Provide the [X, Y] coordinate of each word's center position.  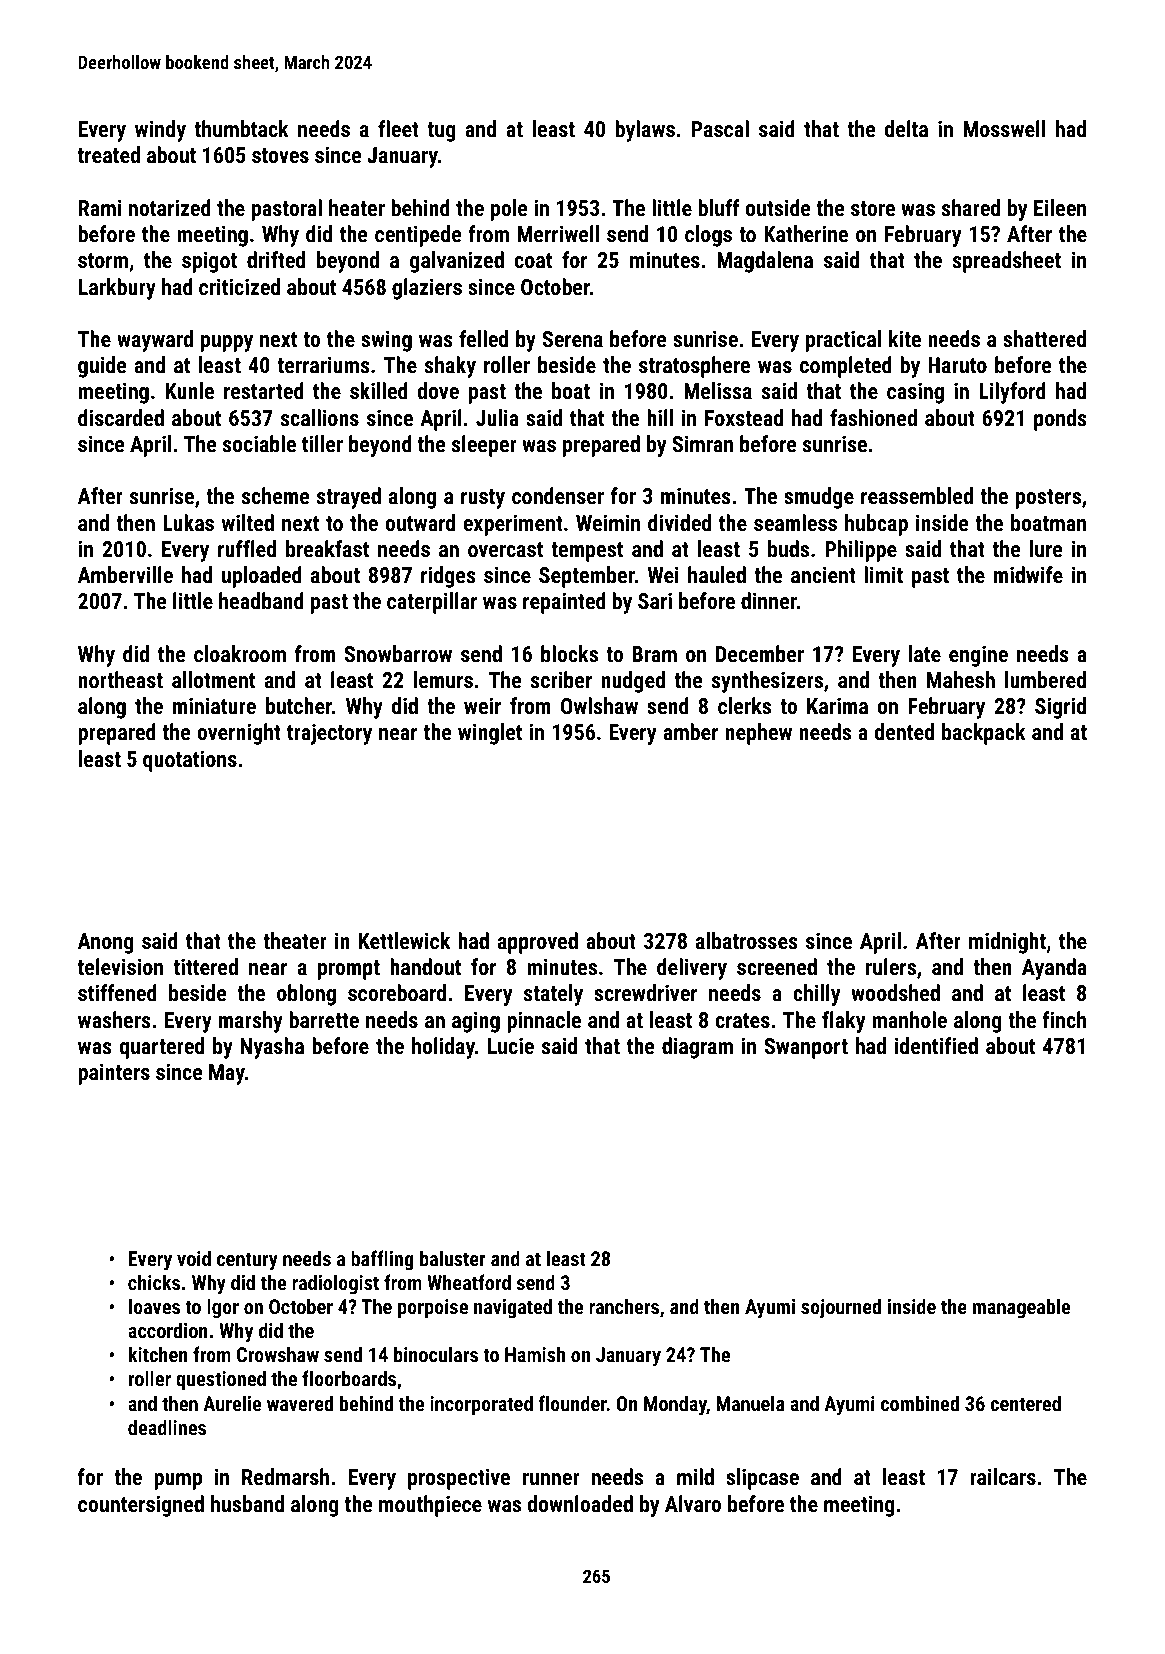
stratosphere [694, 367]
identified [936, 1045]
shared [971, 207]
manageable [1021, 1308]
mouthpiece [430, 1506]
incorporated [481, 1405]
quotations [190, 761]
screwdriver [645, 992]
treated [109, 154]
